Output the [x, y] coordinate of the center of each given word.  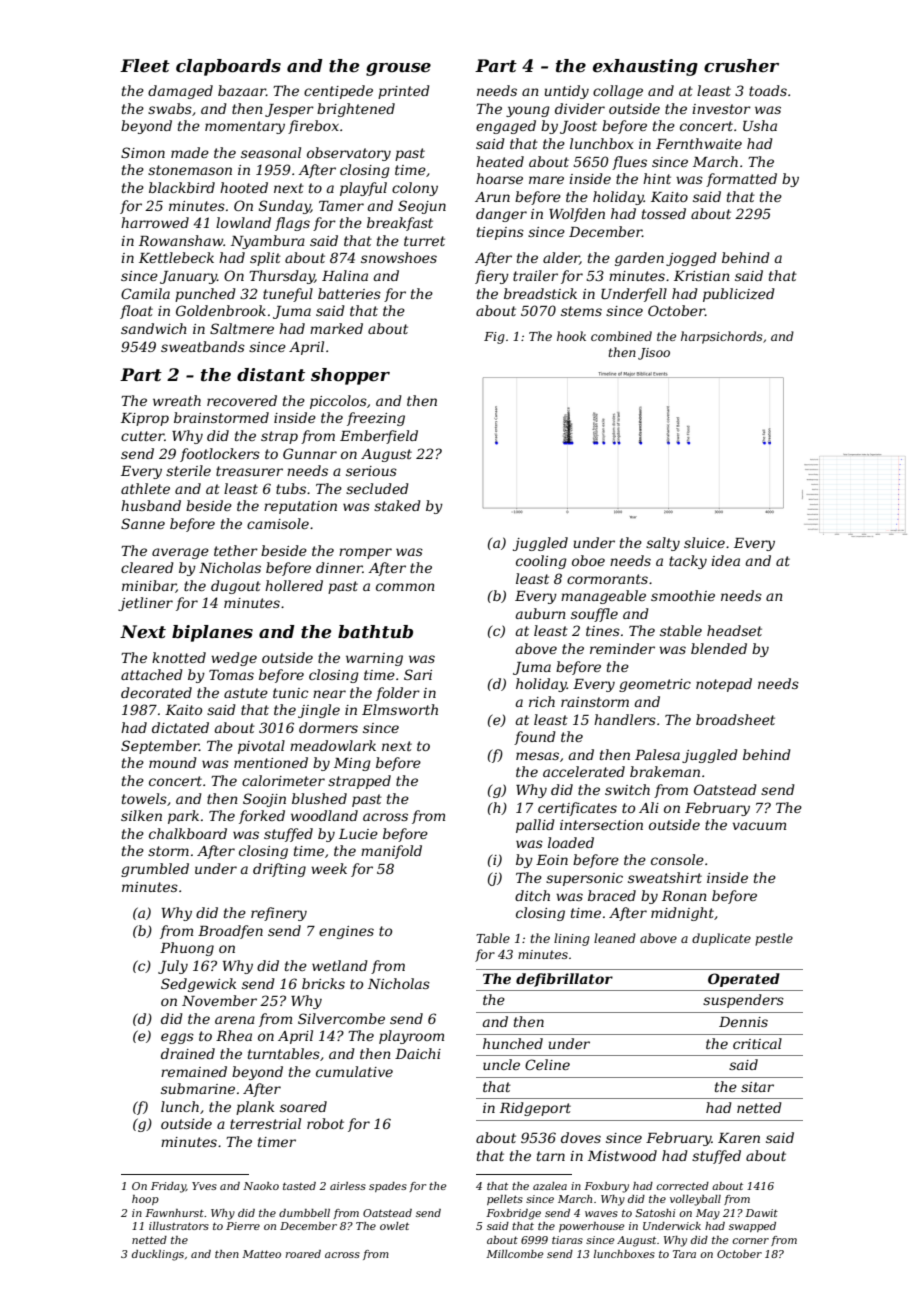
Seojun [422, 207]
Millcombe [515, 1254]
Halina [345, 275]
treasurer [249, 471]
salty [663, 544]
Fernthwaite [699, 143]
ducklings [158, 1255]
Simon [143, 152]
